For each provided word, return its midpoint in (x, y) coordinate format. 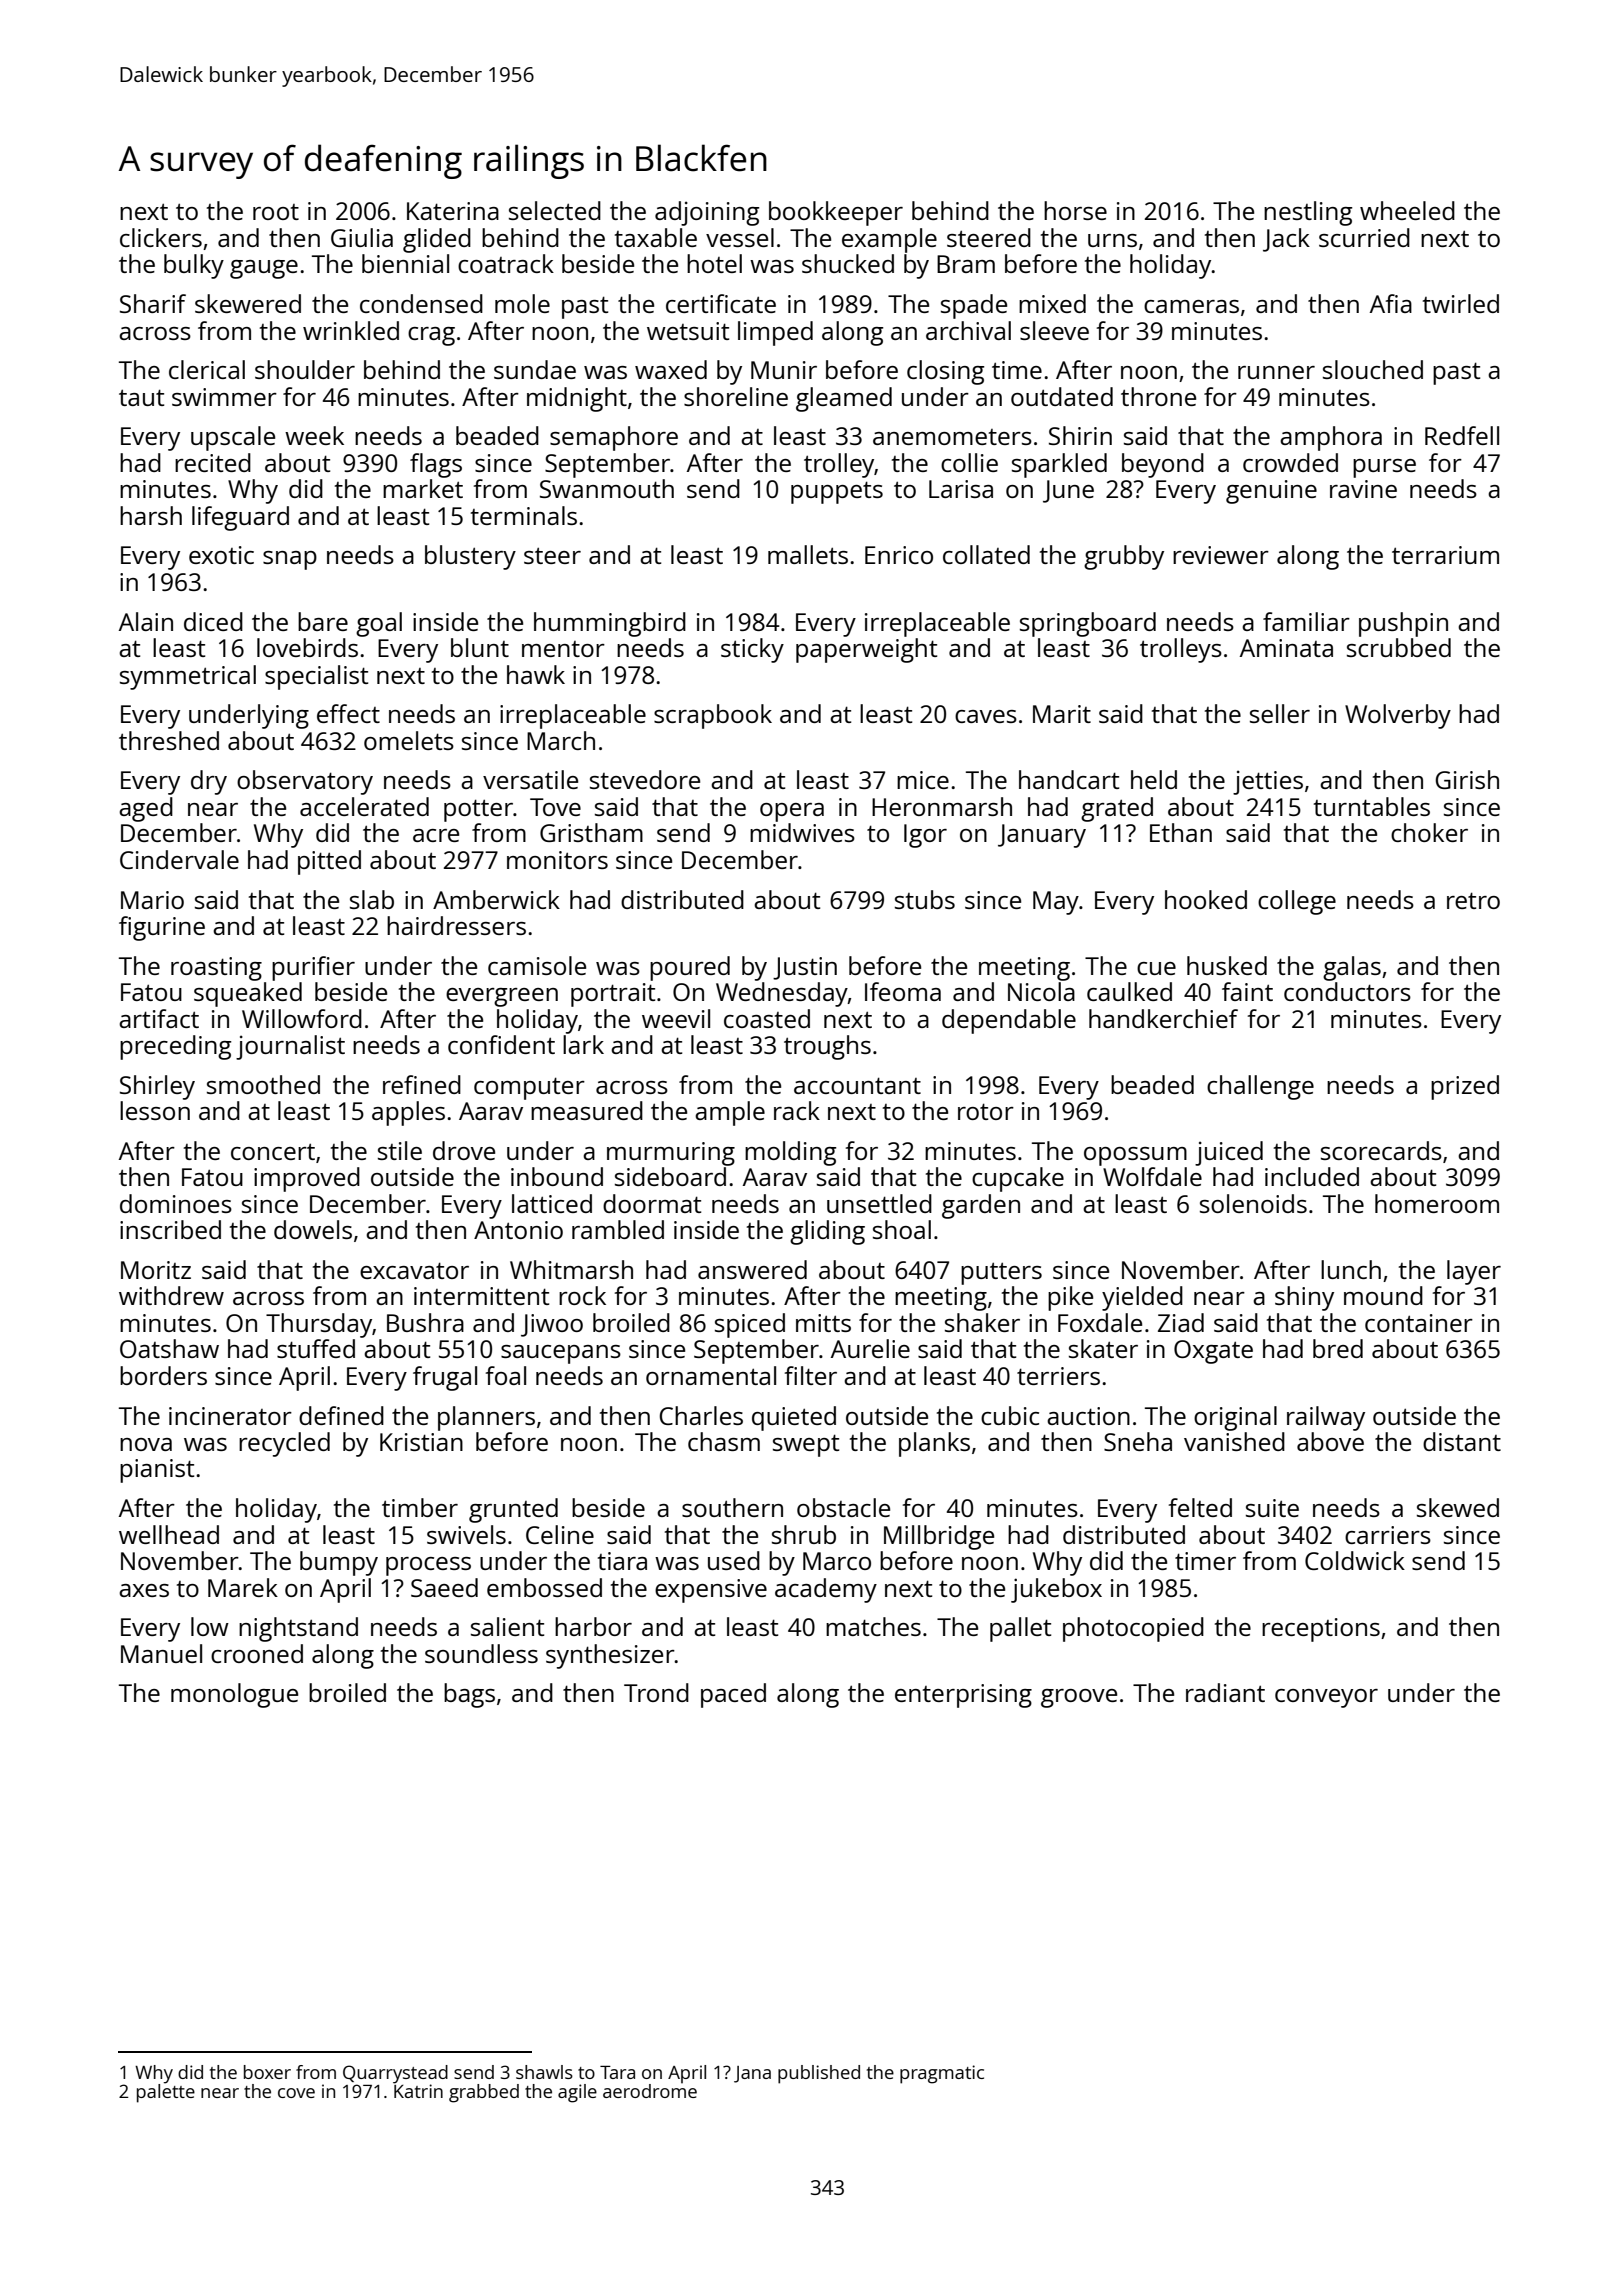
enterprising (963, 1696)
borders (163, 1375)
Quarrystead (395, 2074)
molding (790, 1153)
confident (501, 1044)
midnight (577, 399)
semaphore (614, 438)
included (1312, 1176)
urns (1112, 240)
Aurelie (870, 1348)
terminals (524, 515)
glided (437, 240)
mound (1383, 1295)
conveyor (1326, 1698)
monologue (234, 1695)
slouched (1373, 369)
